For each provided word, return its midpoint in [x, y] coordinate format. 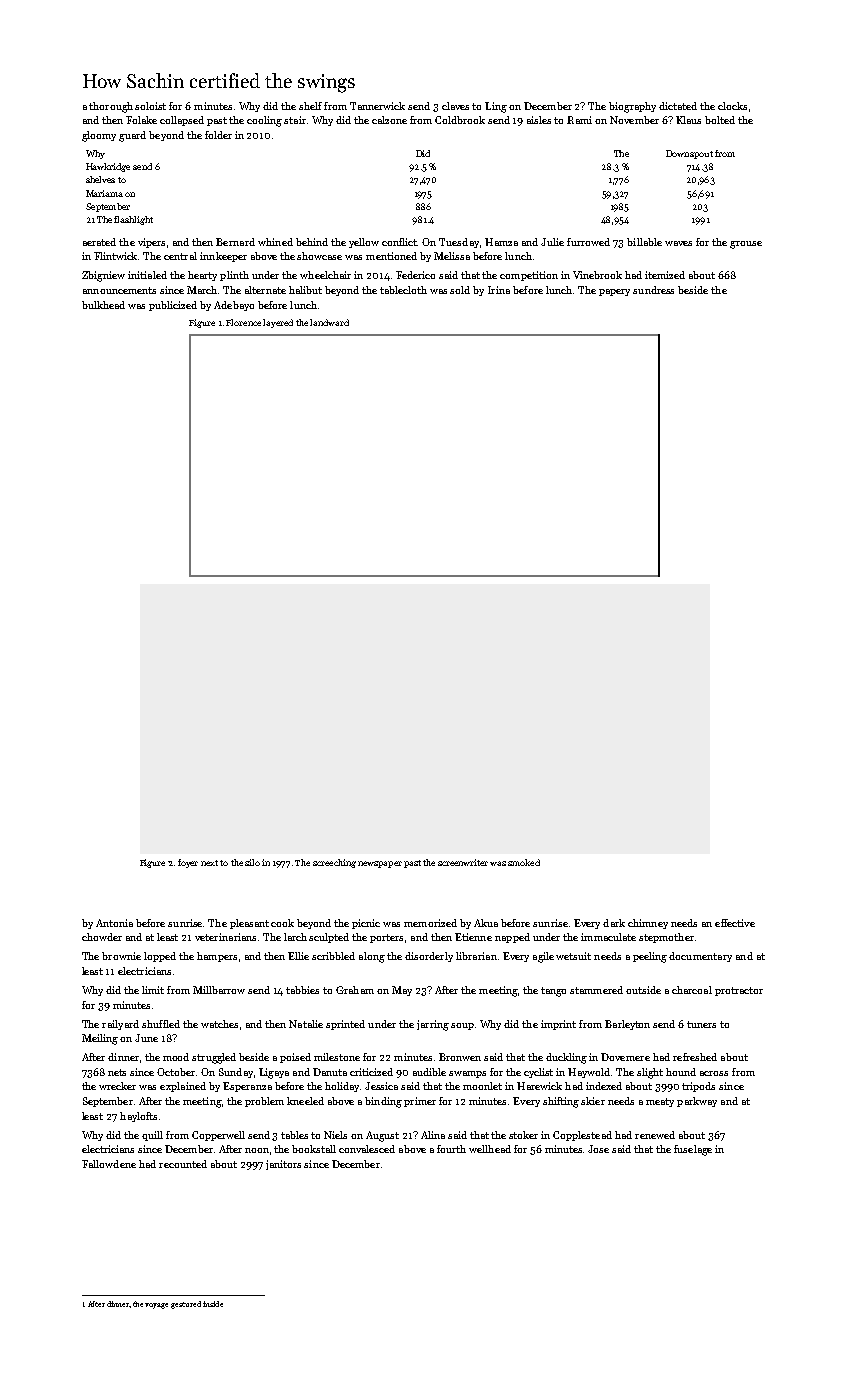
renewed [655, 1135]
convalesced [367, 1149]
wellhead [490, 1149]
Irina [499, 290]
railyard [120, 1025]
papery [614, 292]
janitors [283, 1165]
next [209, 863]
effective [735, 923]
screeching [334, 863]
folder [218, 135]
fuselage [693, 1150]
